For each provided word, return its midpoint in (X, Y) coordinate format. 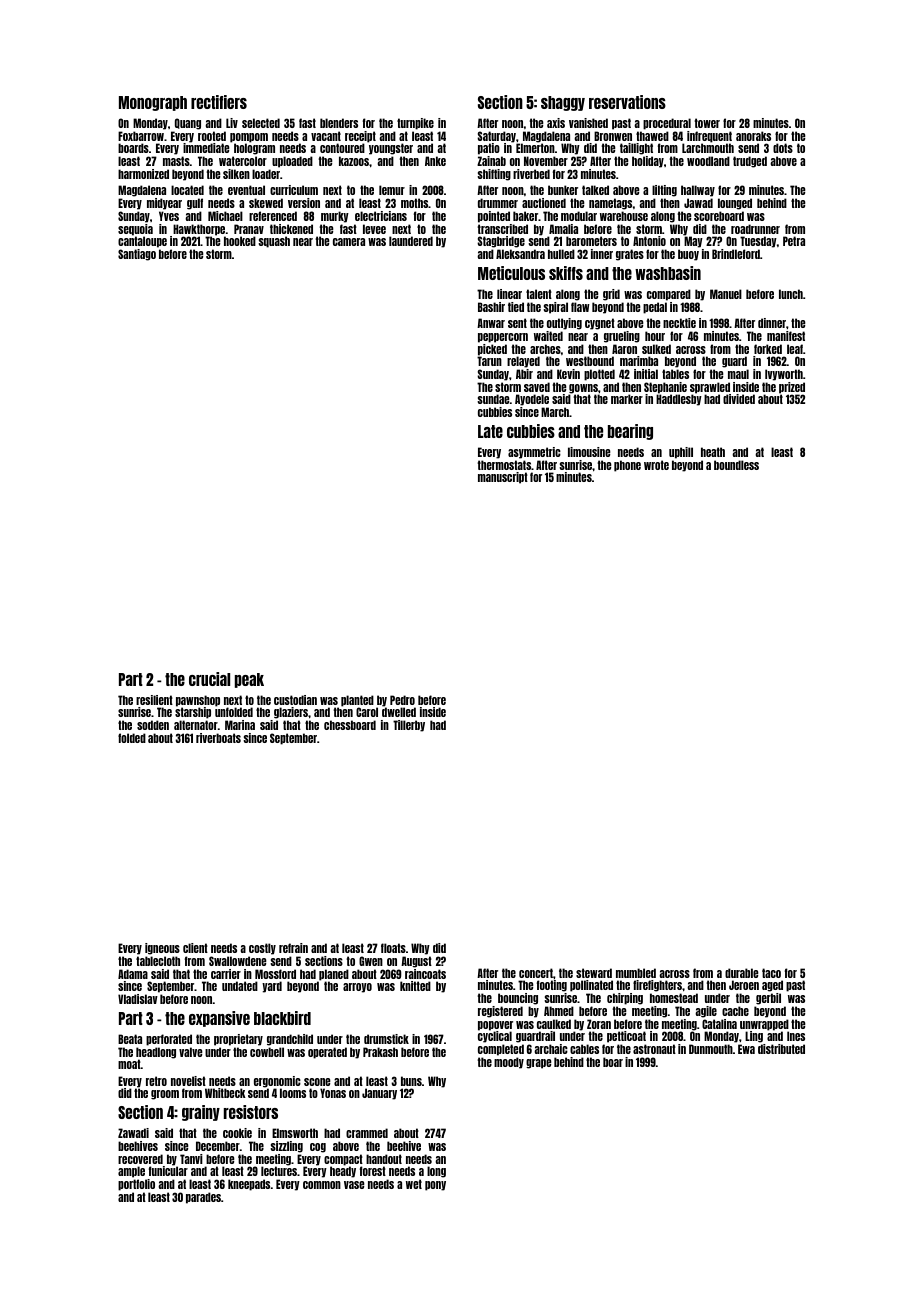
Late (490, 431)
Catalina (719, 1024)
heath (713, 452)
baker (525, 216)
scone (317, 1082)
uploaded (292, 162)
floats (393, 948)
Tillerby (409, 726)
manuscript (503, 478)
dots (783, 148)
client (195, 948)
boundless (736, 465)
